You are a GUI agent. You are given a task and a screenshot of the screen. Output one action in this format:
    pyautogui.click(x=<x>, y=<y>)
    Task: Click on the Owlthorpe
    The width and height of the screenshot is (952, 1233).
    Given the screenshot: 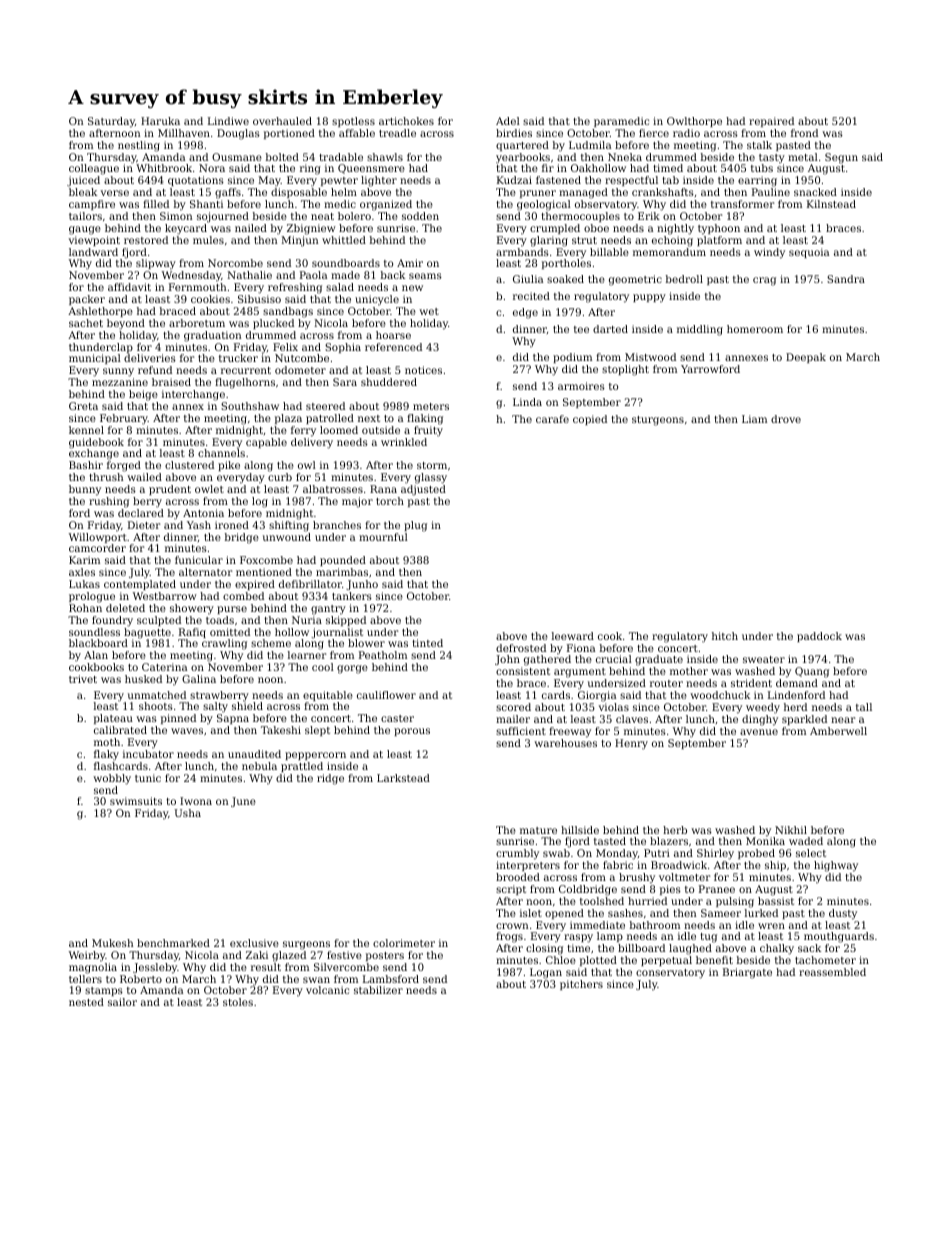 What is the action you would take?
    pyautogui.click(x=694, y=122)
